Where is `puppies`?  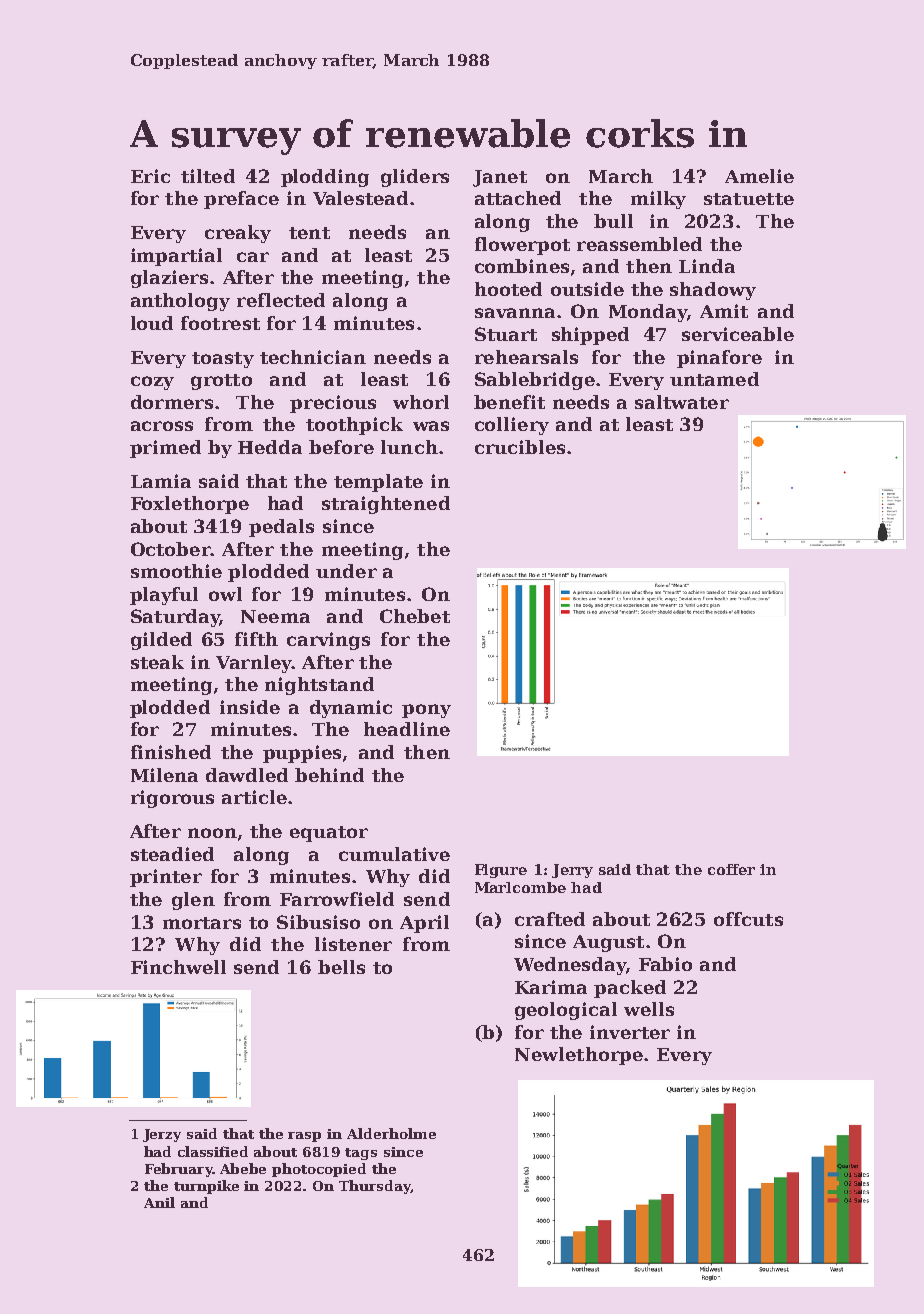 puppies is located at coordinates (302, 754).
